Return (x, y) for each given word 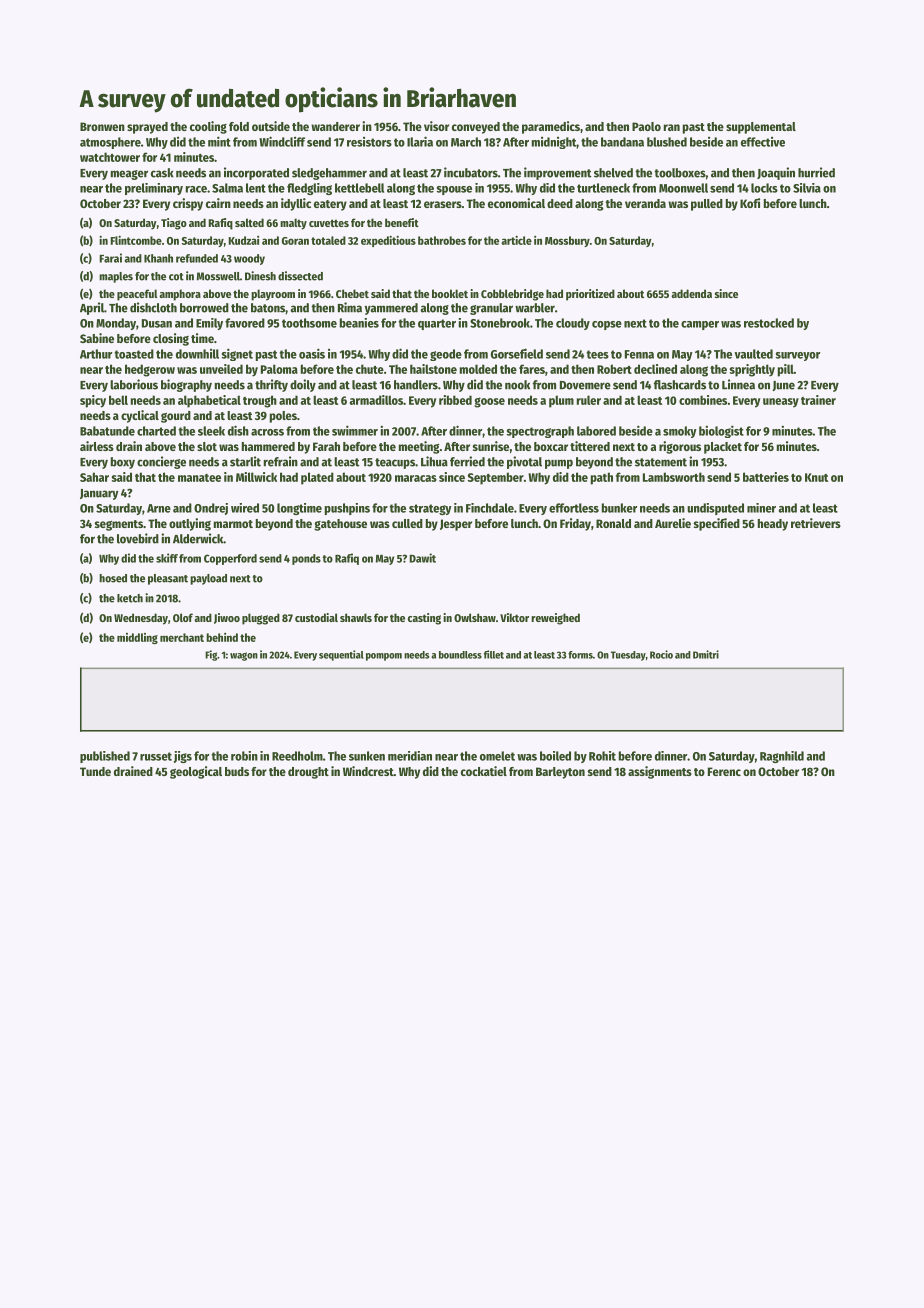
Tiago (174, 224)
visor (436, 126)
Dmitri (706, 654)
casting (424, 619)
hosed (113, 578)
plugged (261, 619)
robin (244, 756)
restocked (769, 323)
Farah (326, 446)
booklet (450, 293)
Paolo (646, 126)
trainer (818, 400)
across (267, 432)
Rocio (661, 654)
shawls (356, 617)
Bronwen (102, 126)
